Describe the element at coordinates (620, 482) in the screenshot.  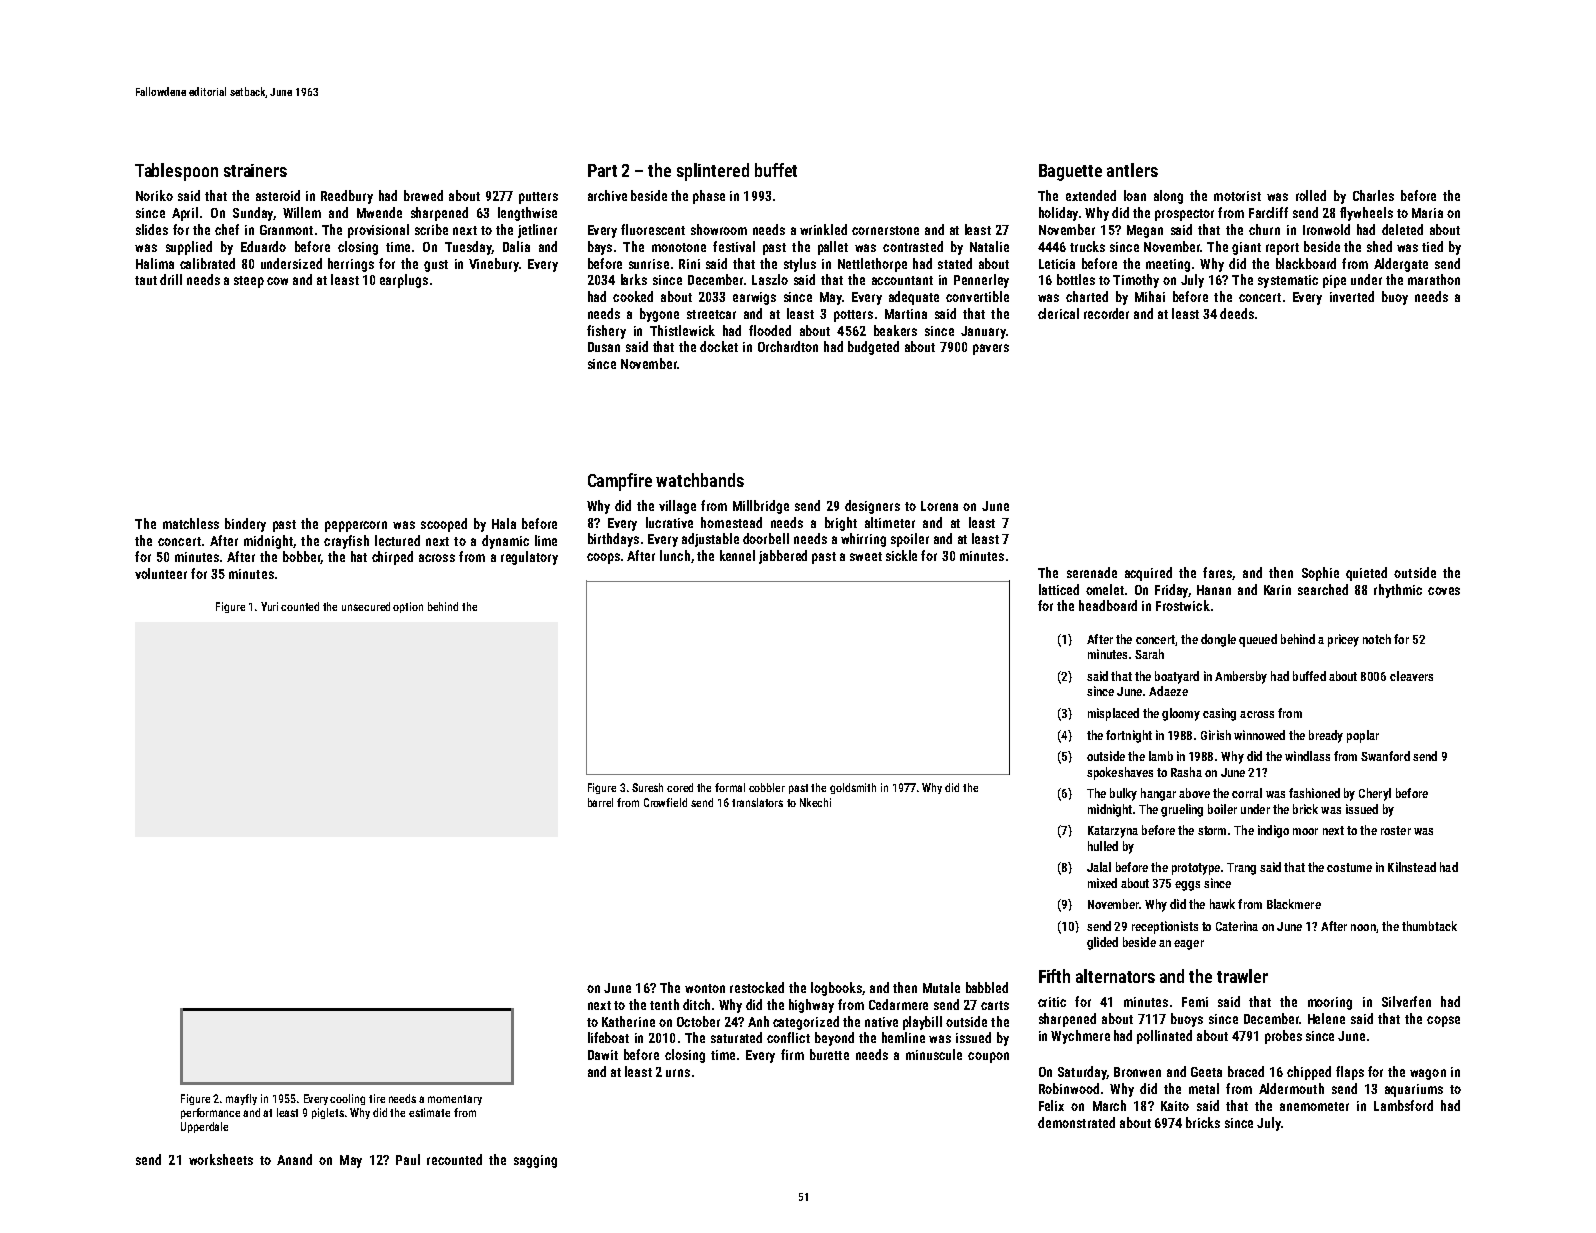
I see `Campfire` at that location.
